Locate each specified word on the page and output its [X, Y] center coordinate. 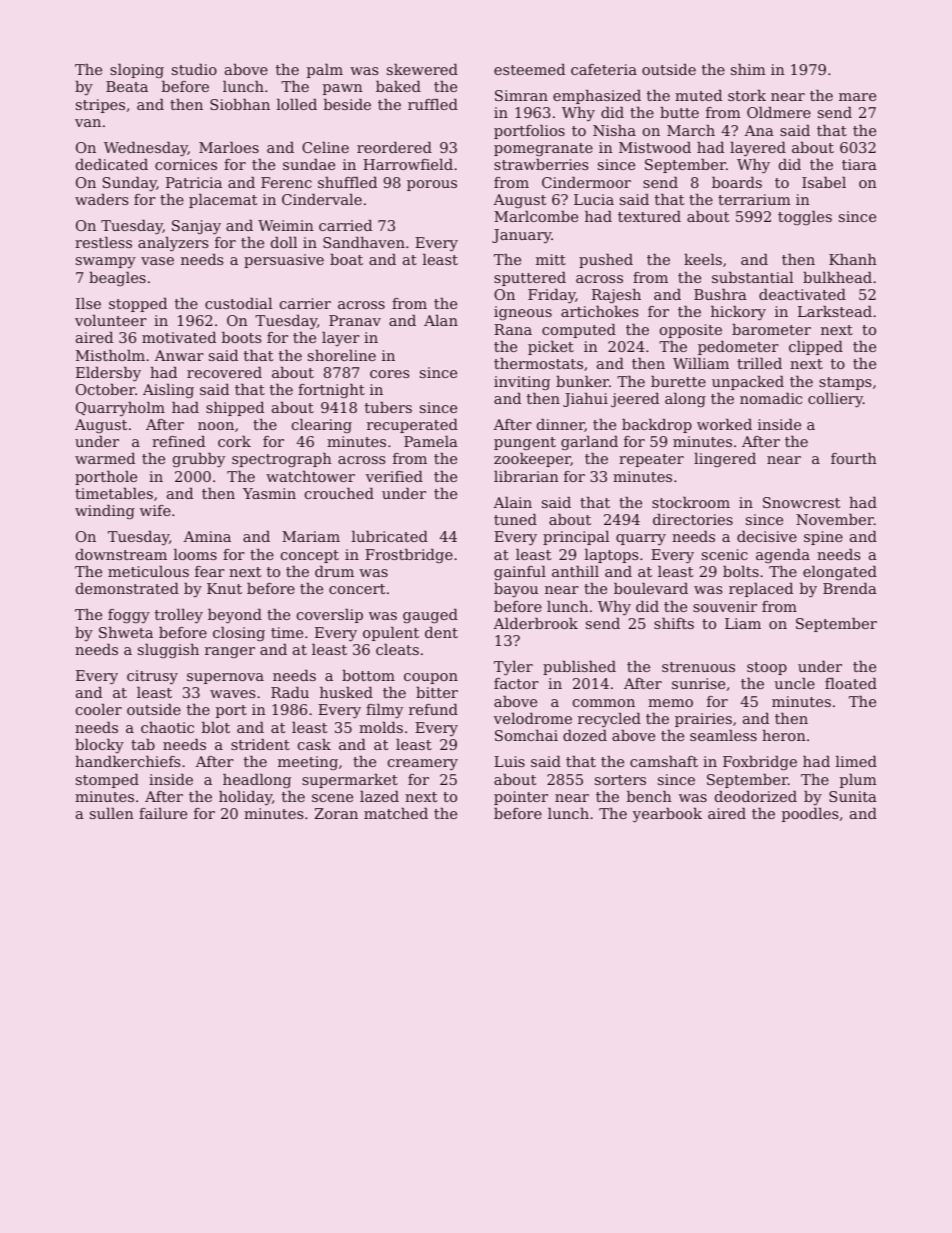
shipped [235, 409]
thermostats [538, 363]
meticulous [148, 571]
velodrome [533, 718]
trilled [759, 363]
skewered [422, 69]
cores [389, 374]
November [835, 519]
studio [194, 69]
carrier [305, 303]
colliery [835, 400]
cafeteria [604, 69]
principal [576, 538]
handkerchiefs [127, 761]
